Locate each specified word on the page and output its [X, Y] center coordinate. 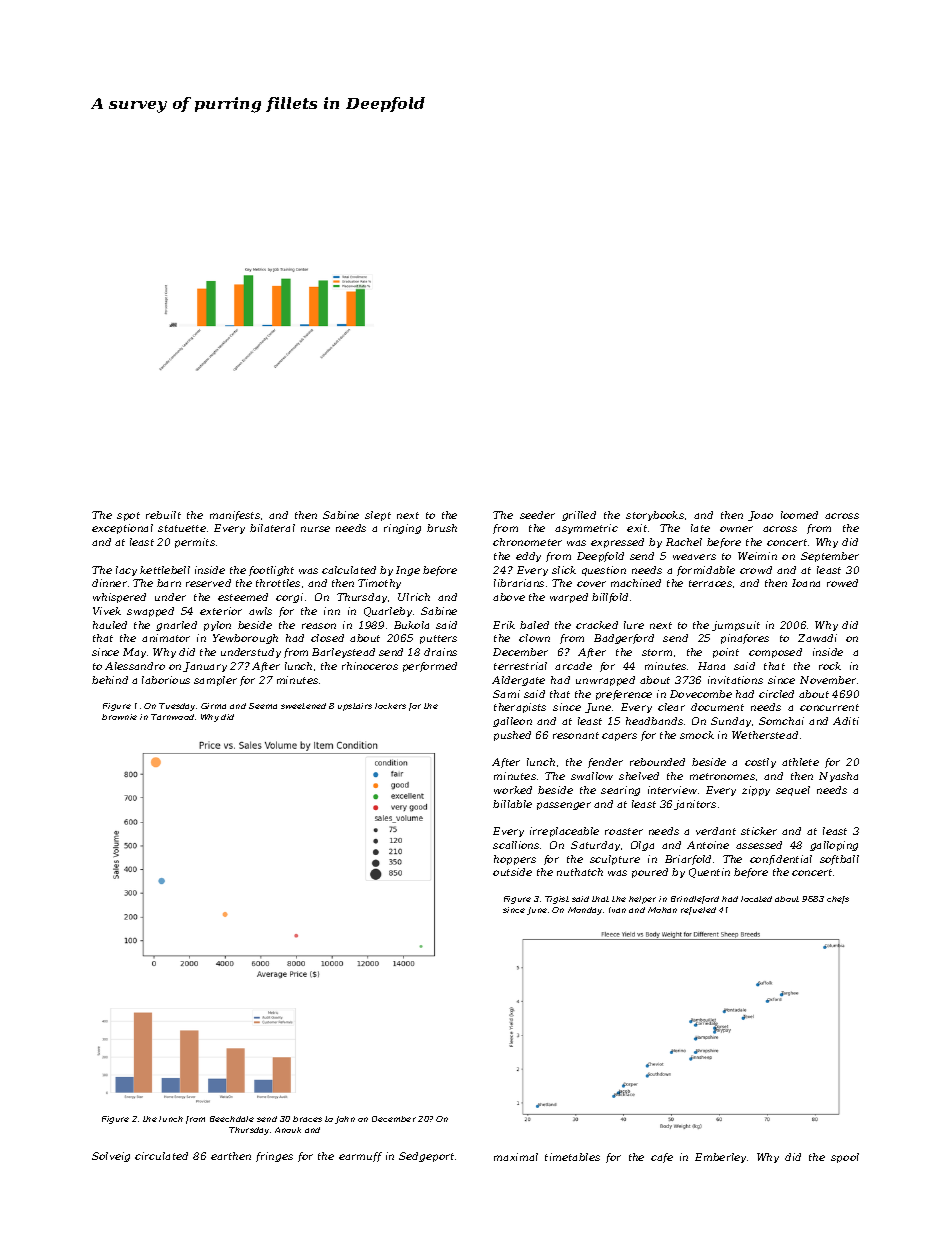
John [345, 1120]
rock [830, 666]
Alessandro [135, 666]
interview [672, 790]
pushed [512, 736]
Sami [506, 694]
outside [512, 872]
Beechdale [232, 1119]
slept [378, 516]
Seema [263, 706]
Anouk [288, 1130]
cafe [662, 1158]
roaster [624, 831]
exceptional [122, 529]
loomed [799, 515]
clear [671, 707]
